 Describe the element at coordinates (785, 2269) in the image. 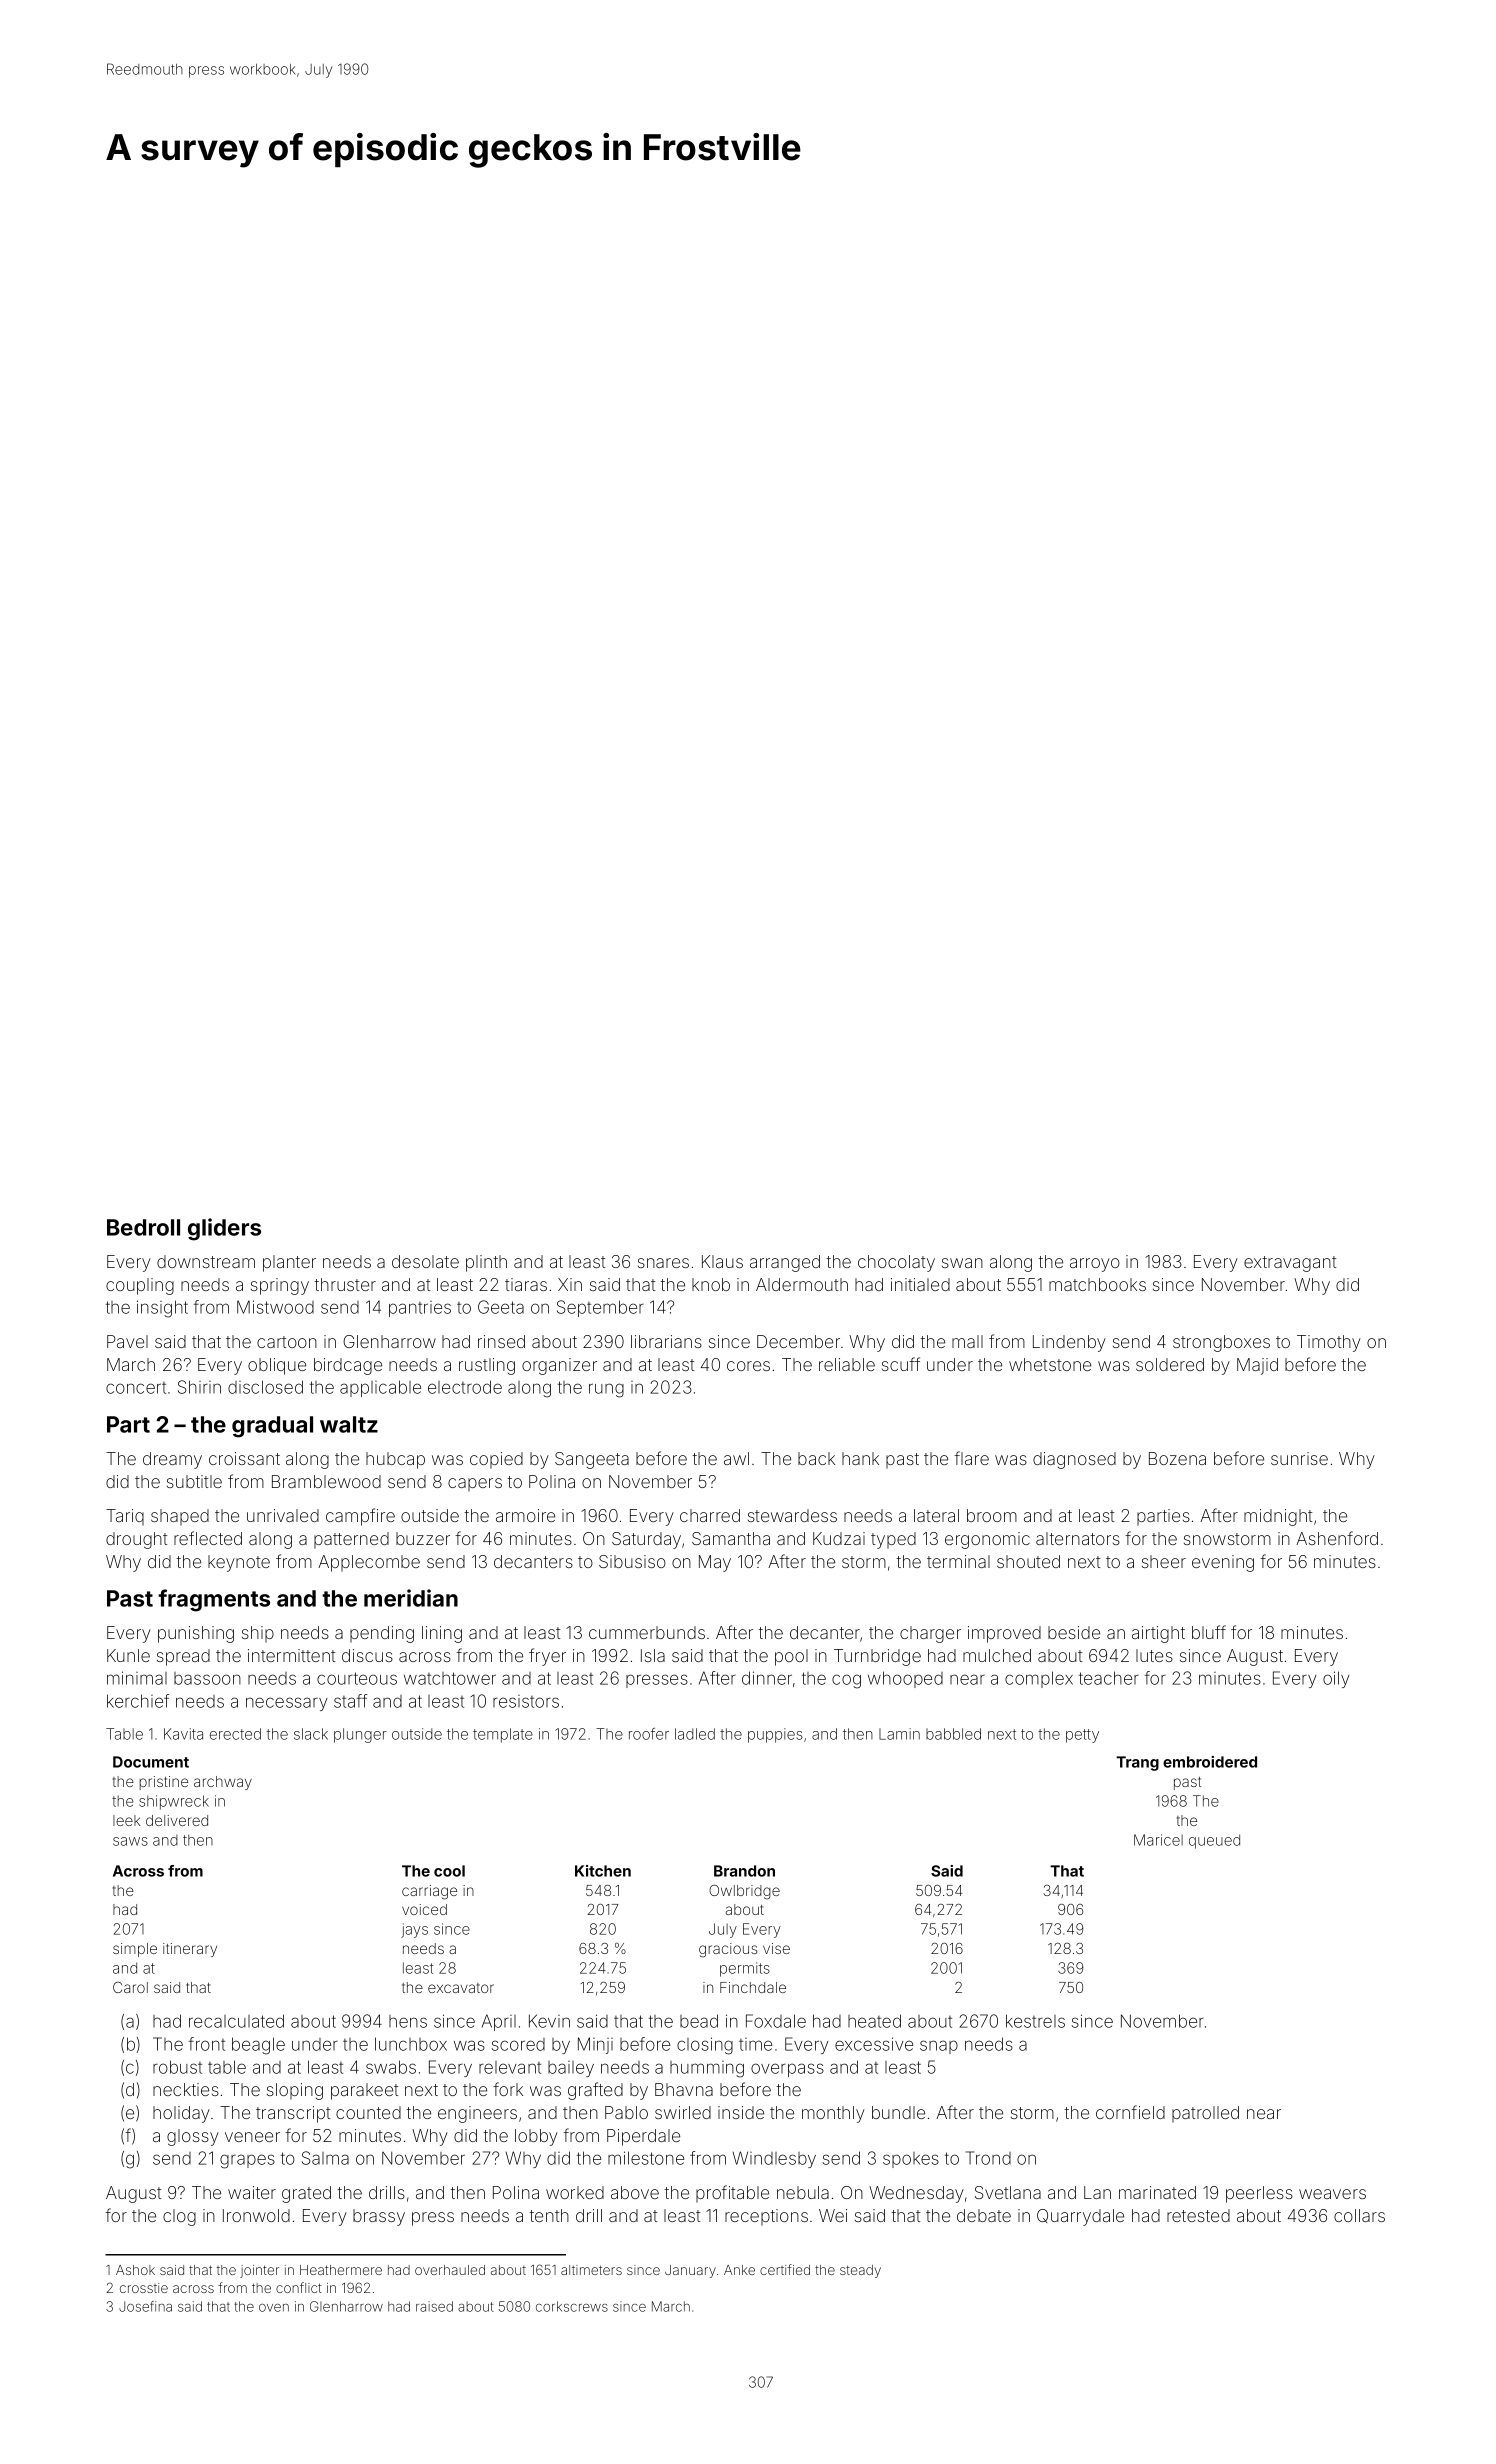

I see `certified` at that location.
